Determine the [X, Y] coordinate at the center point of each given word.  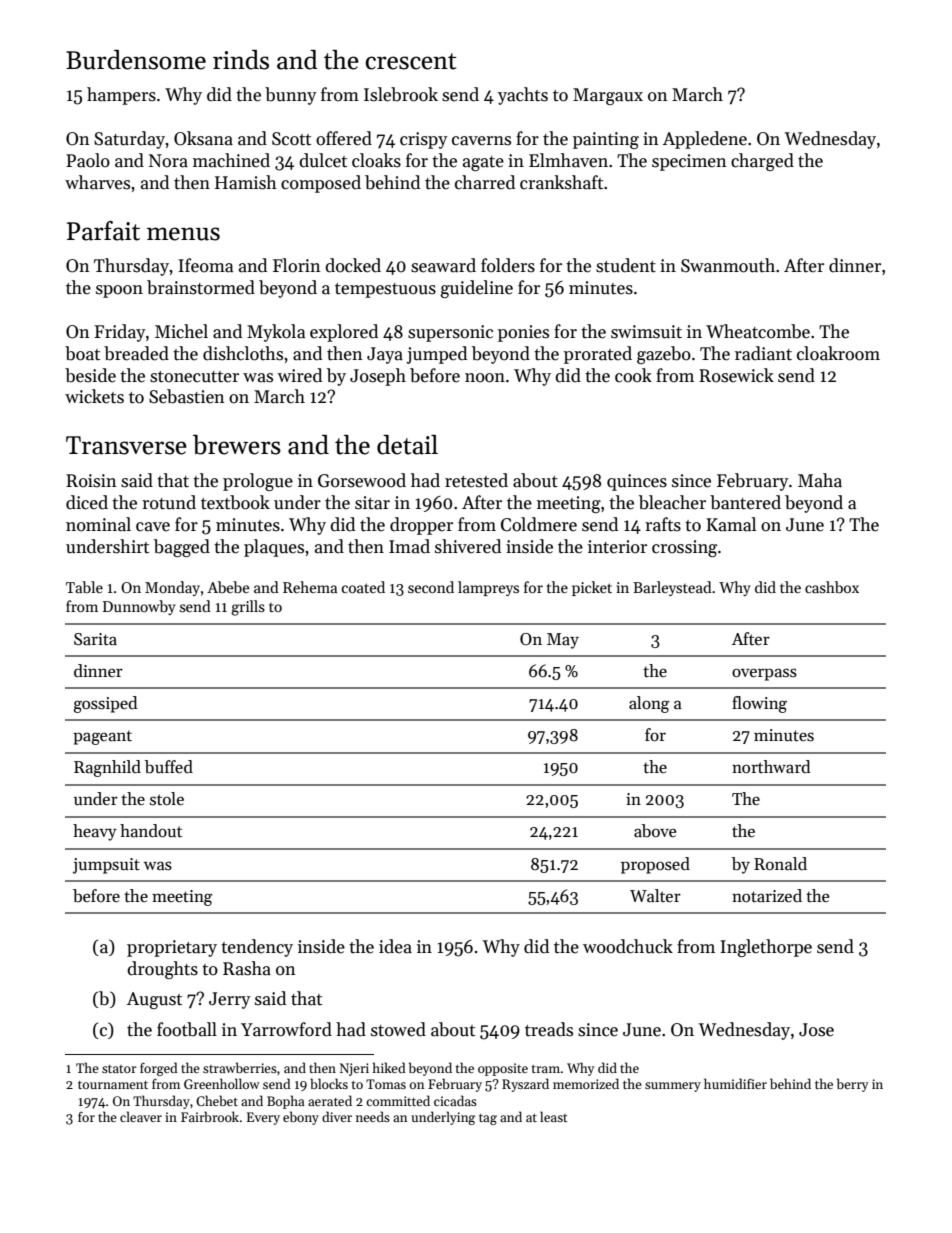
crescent [411, 61]
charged [762, 162]
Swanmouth [728, 265]
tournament [113, 1085]
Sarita [95, 639]
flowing [759, 704]
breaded [136, 353]
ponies [523, 333]
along [649, 704]
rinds [241, 60]
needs [373, 1116]
